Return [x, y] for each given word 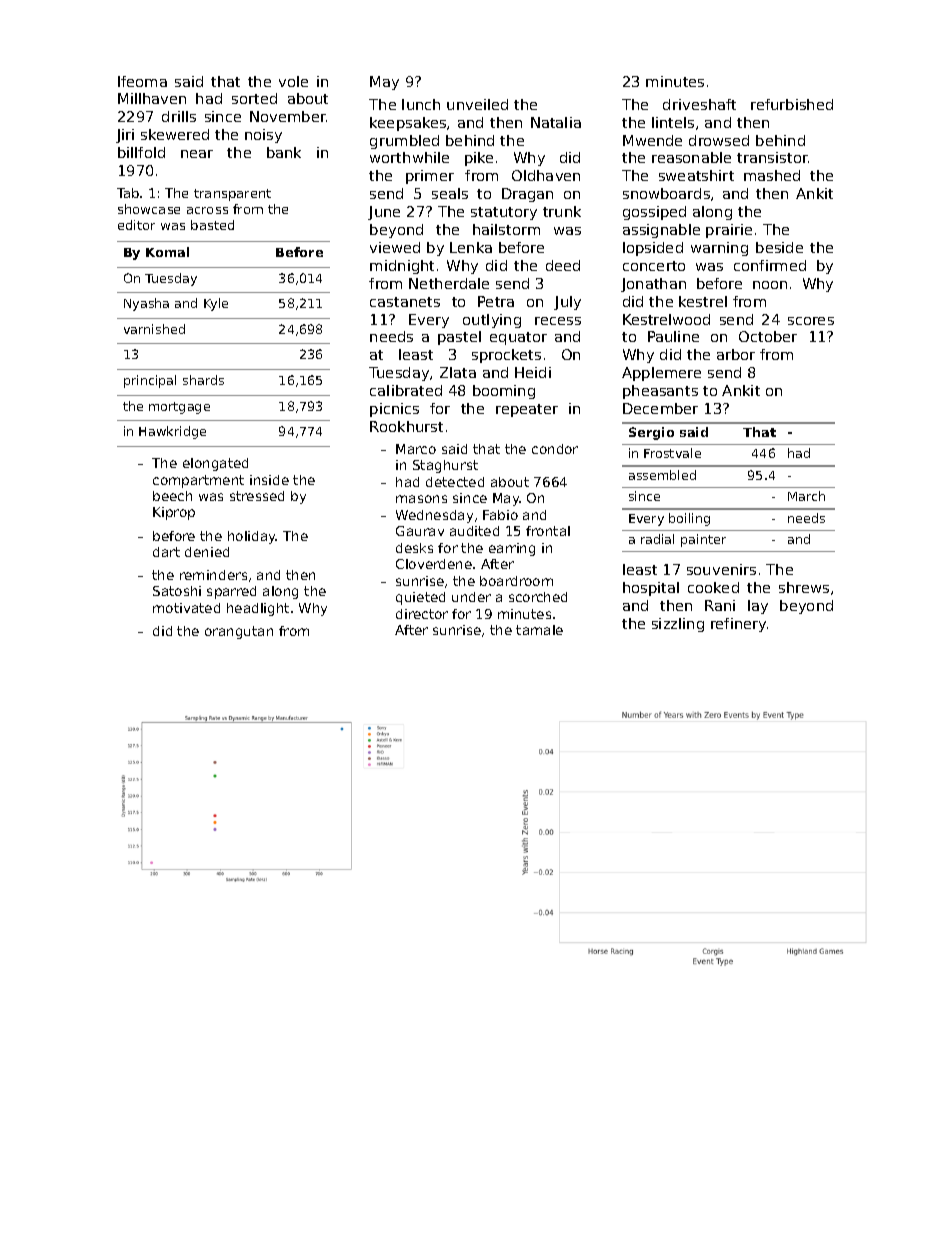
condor [555, 449]
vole [293, 81]
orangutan [239, 632]
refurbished [792, 104]
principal [150, 381]
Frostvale [672, 453]
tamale [539, 630]
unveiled [477, 104]
